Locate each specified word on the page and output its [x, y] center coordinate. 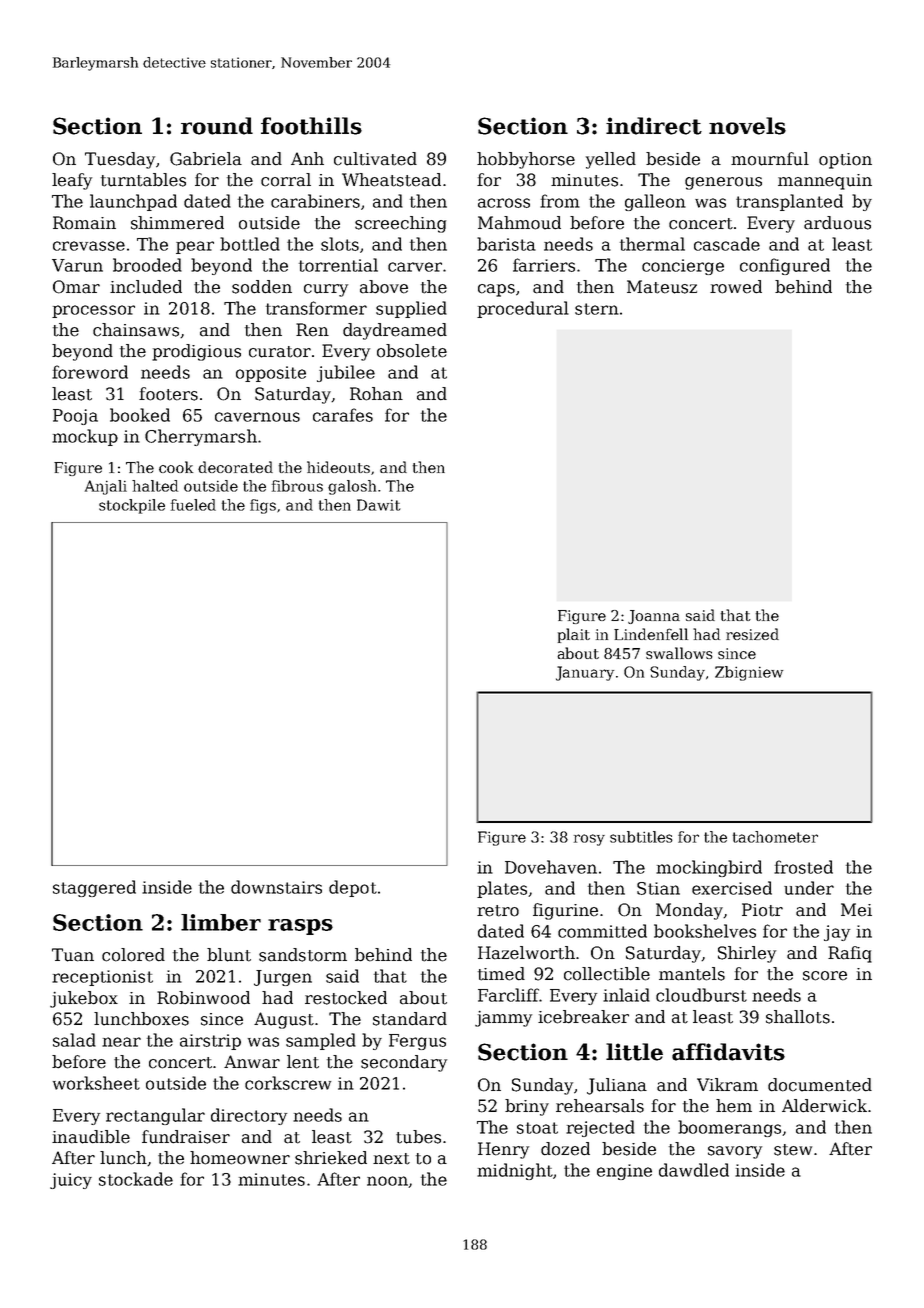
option [845, 161]
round [217, 126]
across [504, 203]
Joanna [654, 617]
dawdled [694, 1170]
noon [387, 1181]
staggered [94, 888]
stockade [136, 1179]
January [585, 673]
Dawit [379, 505]
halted [155, 486]
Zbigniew [749, 673]
